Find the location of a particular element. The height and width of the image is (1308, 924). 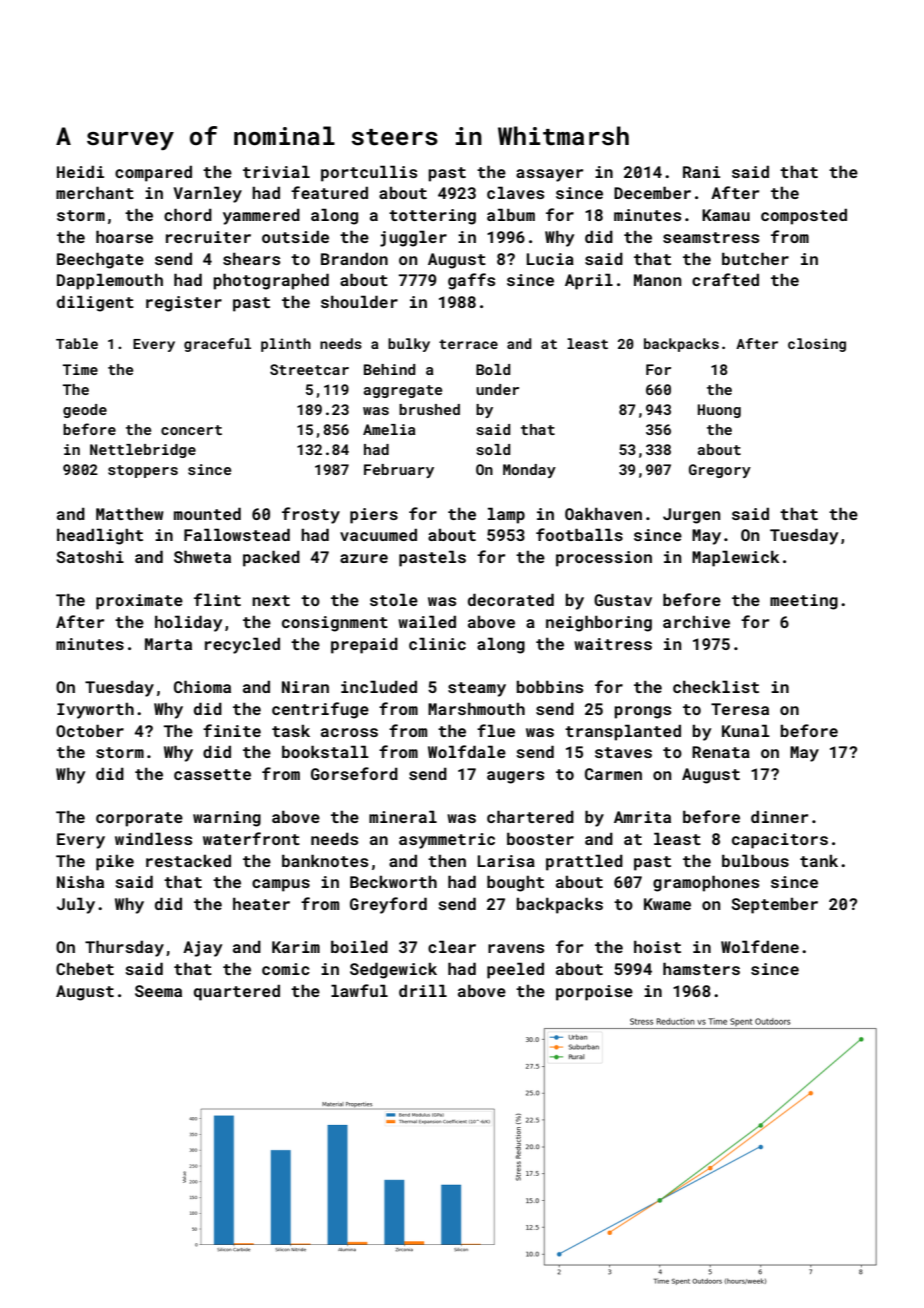

Rani is located at coordinates (701, 172).
